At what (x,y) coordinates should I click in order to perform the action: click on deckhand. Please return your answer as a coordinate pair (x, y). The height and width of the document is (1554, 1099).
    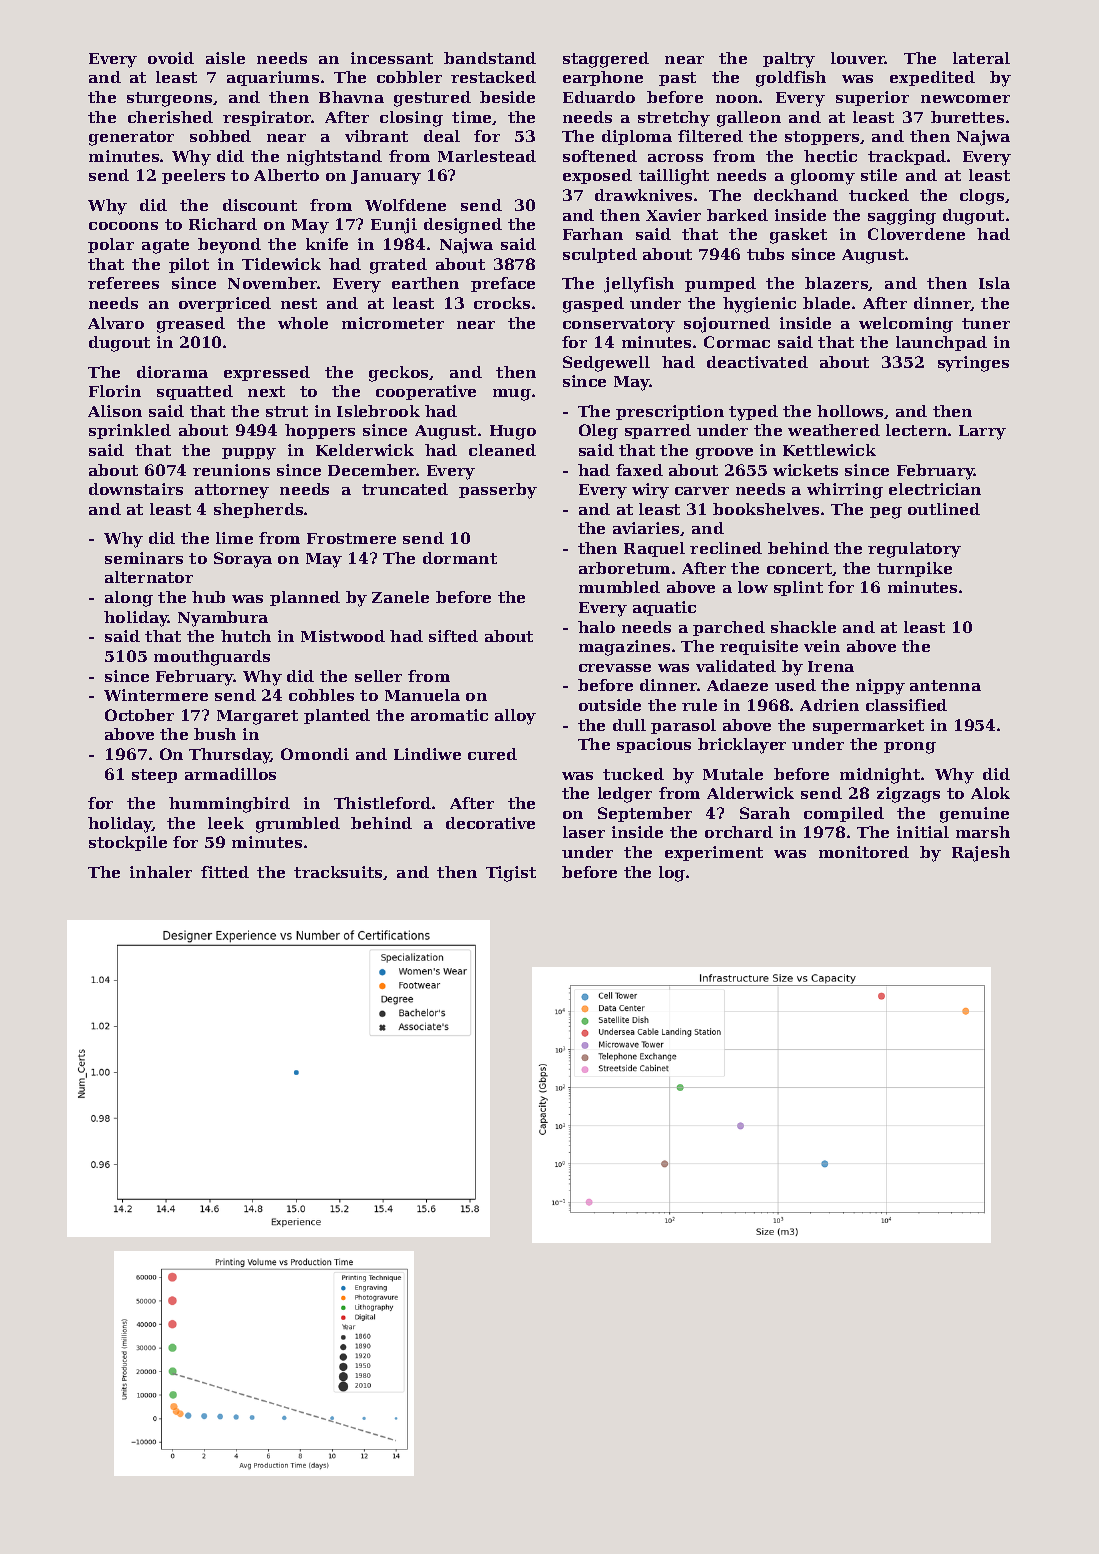
    Looking at the image, I should click on (796, 195).
